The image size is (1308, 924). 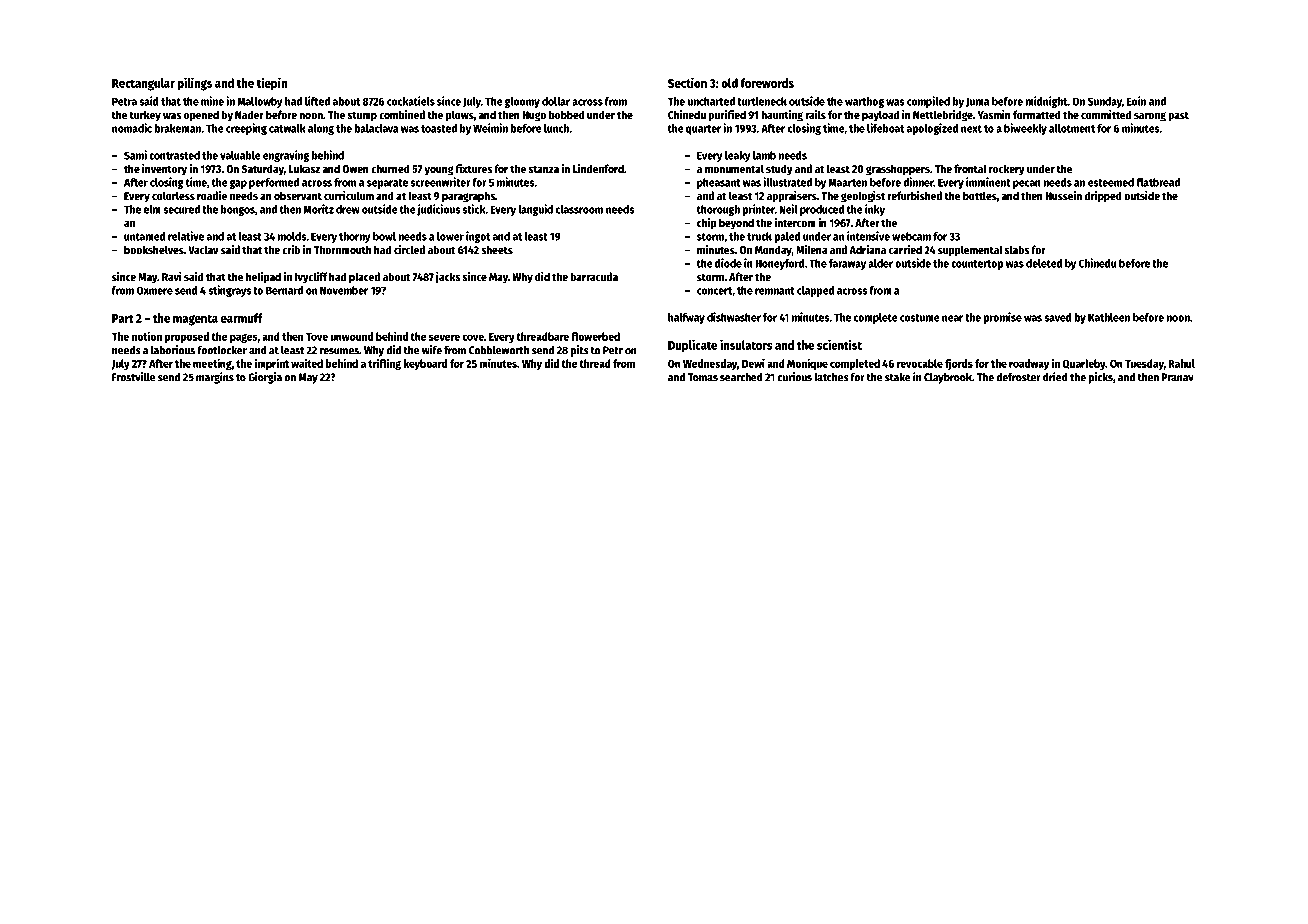 What do you see at coordinates (1017, 249) in the screenshot?
I see `slabs` at bounding box center [1017, 249].
